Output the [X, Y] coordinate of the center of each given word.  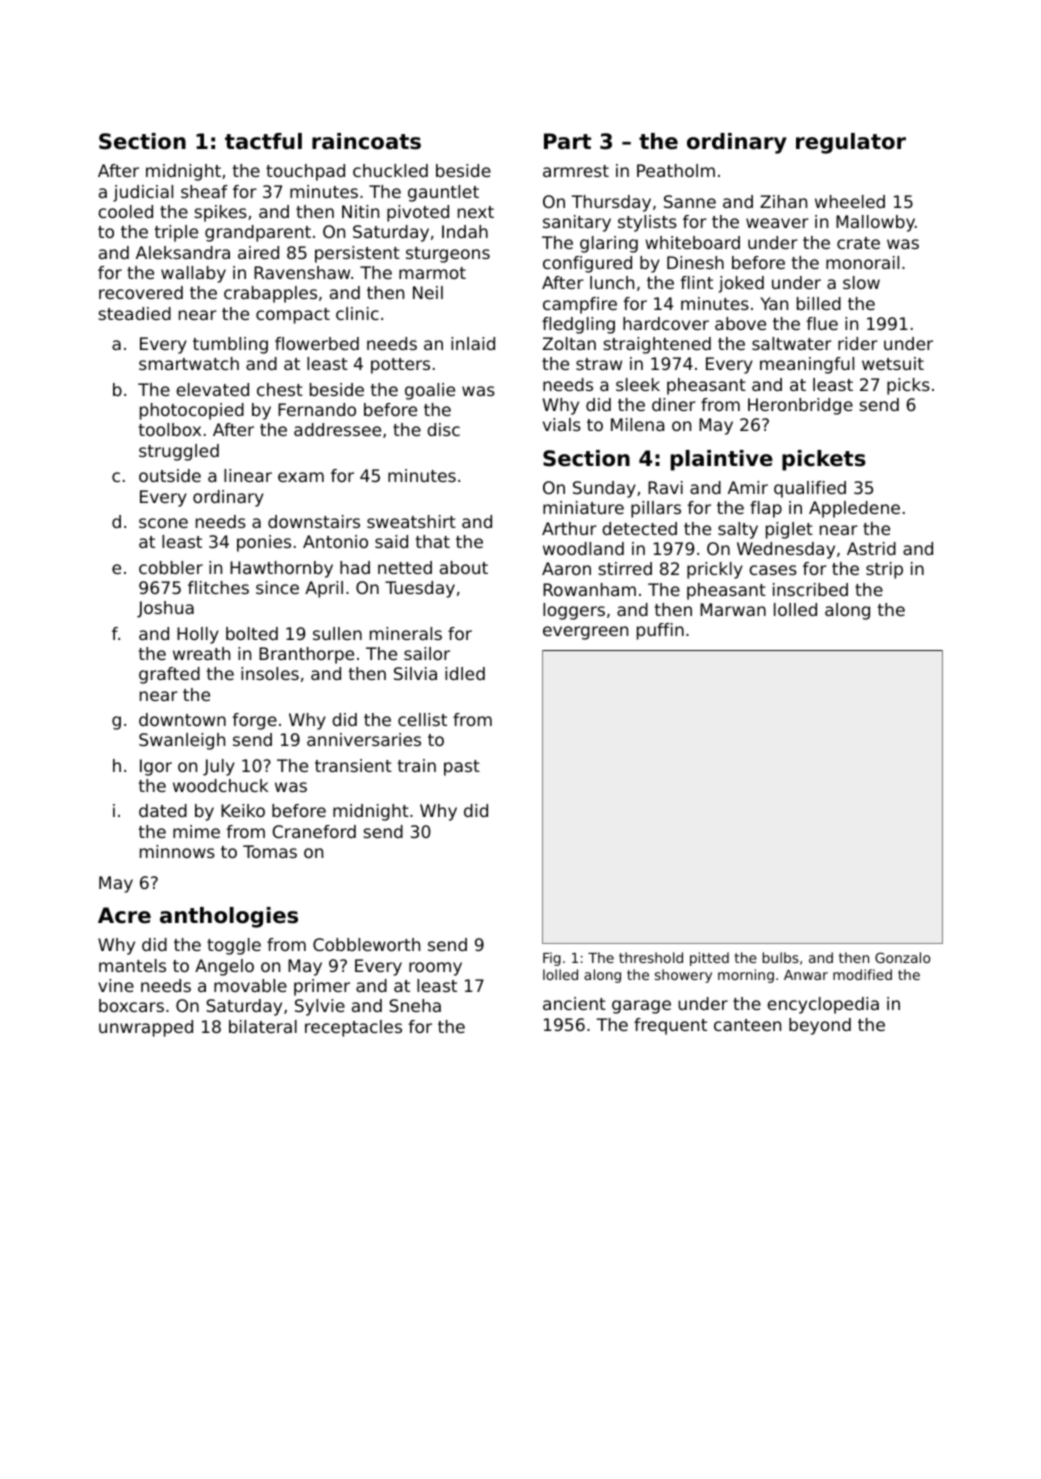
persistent [357, 254]
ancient [574, 1003]
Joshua [165, 609]
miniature [583, 507]
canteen [747, 1025]
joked [741, 284]
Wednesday [786, 550]
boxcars [131, 1005]
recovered [141, 292]
